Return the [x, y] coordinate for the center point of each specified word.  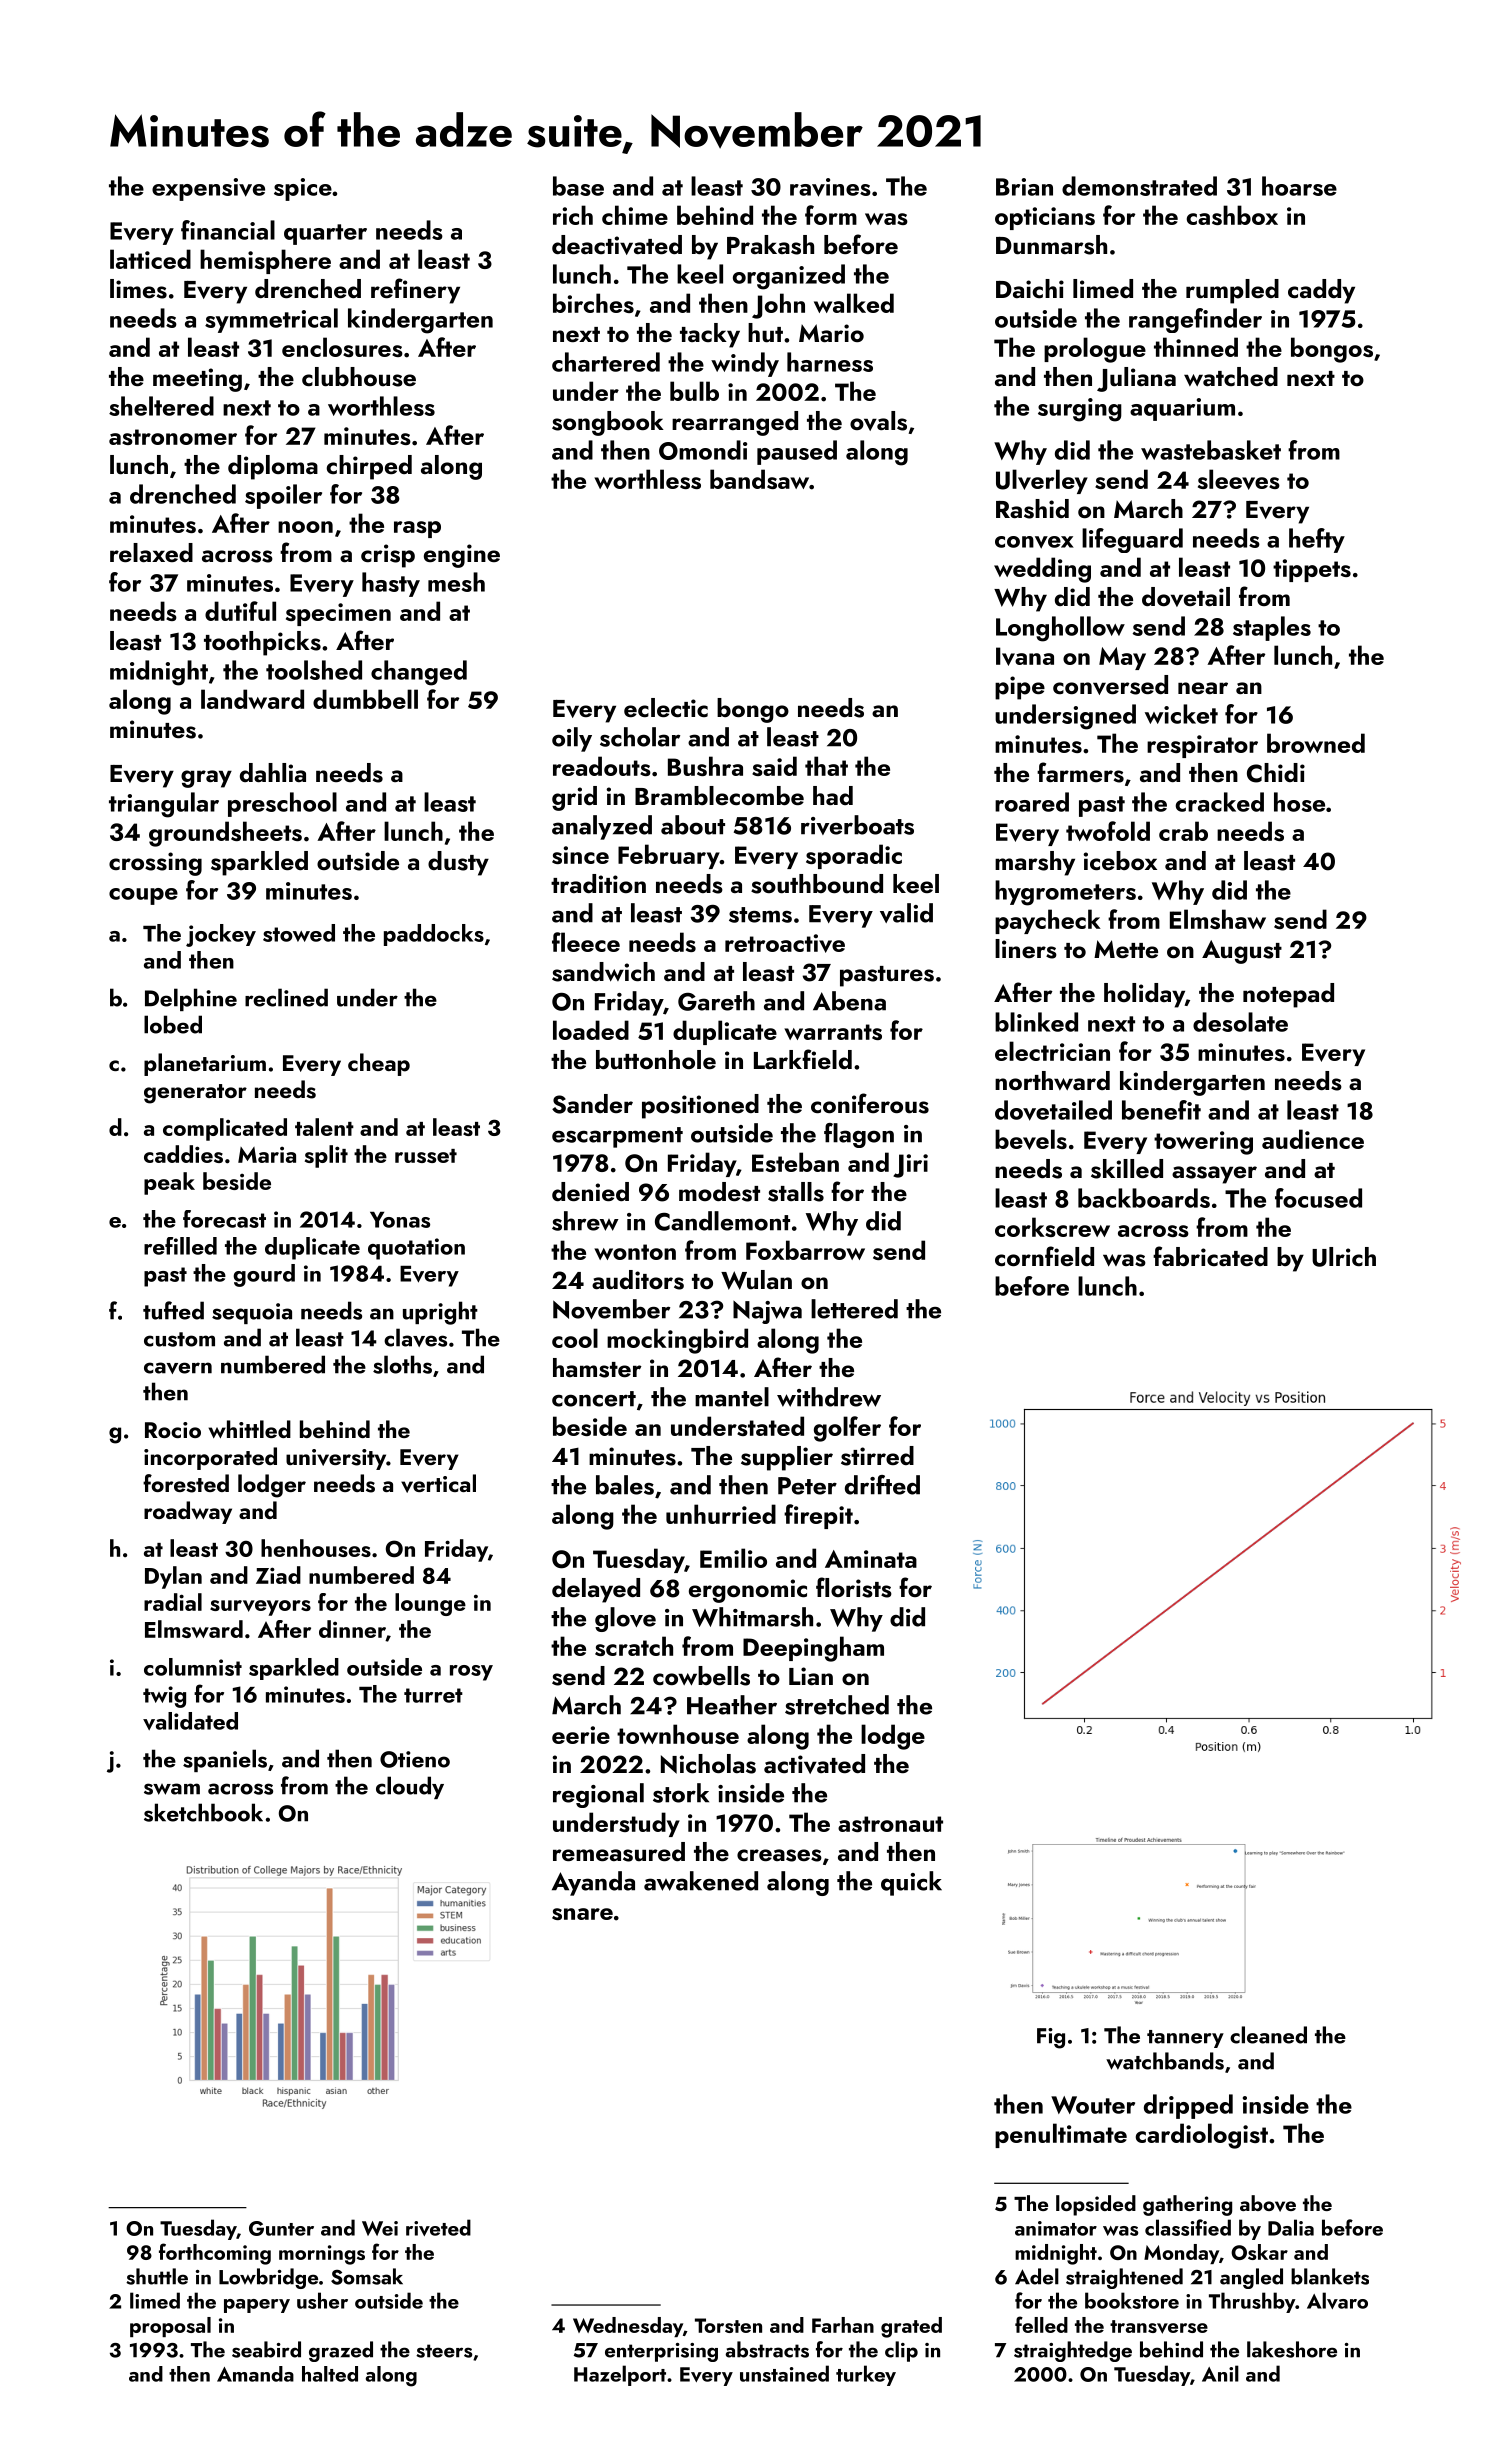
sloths [402, 1364]
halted [330, 2374]
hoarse [1299, 186]
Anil [1220, 2373]
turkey [866, 2375]
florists [854, 1587]
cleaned [1268, 2035]
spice [303, 189]
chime [635, 215]
